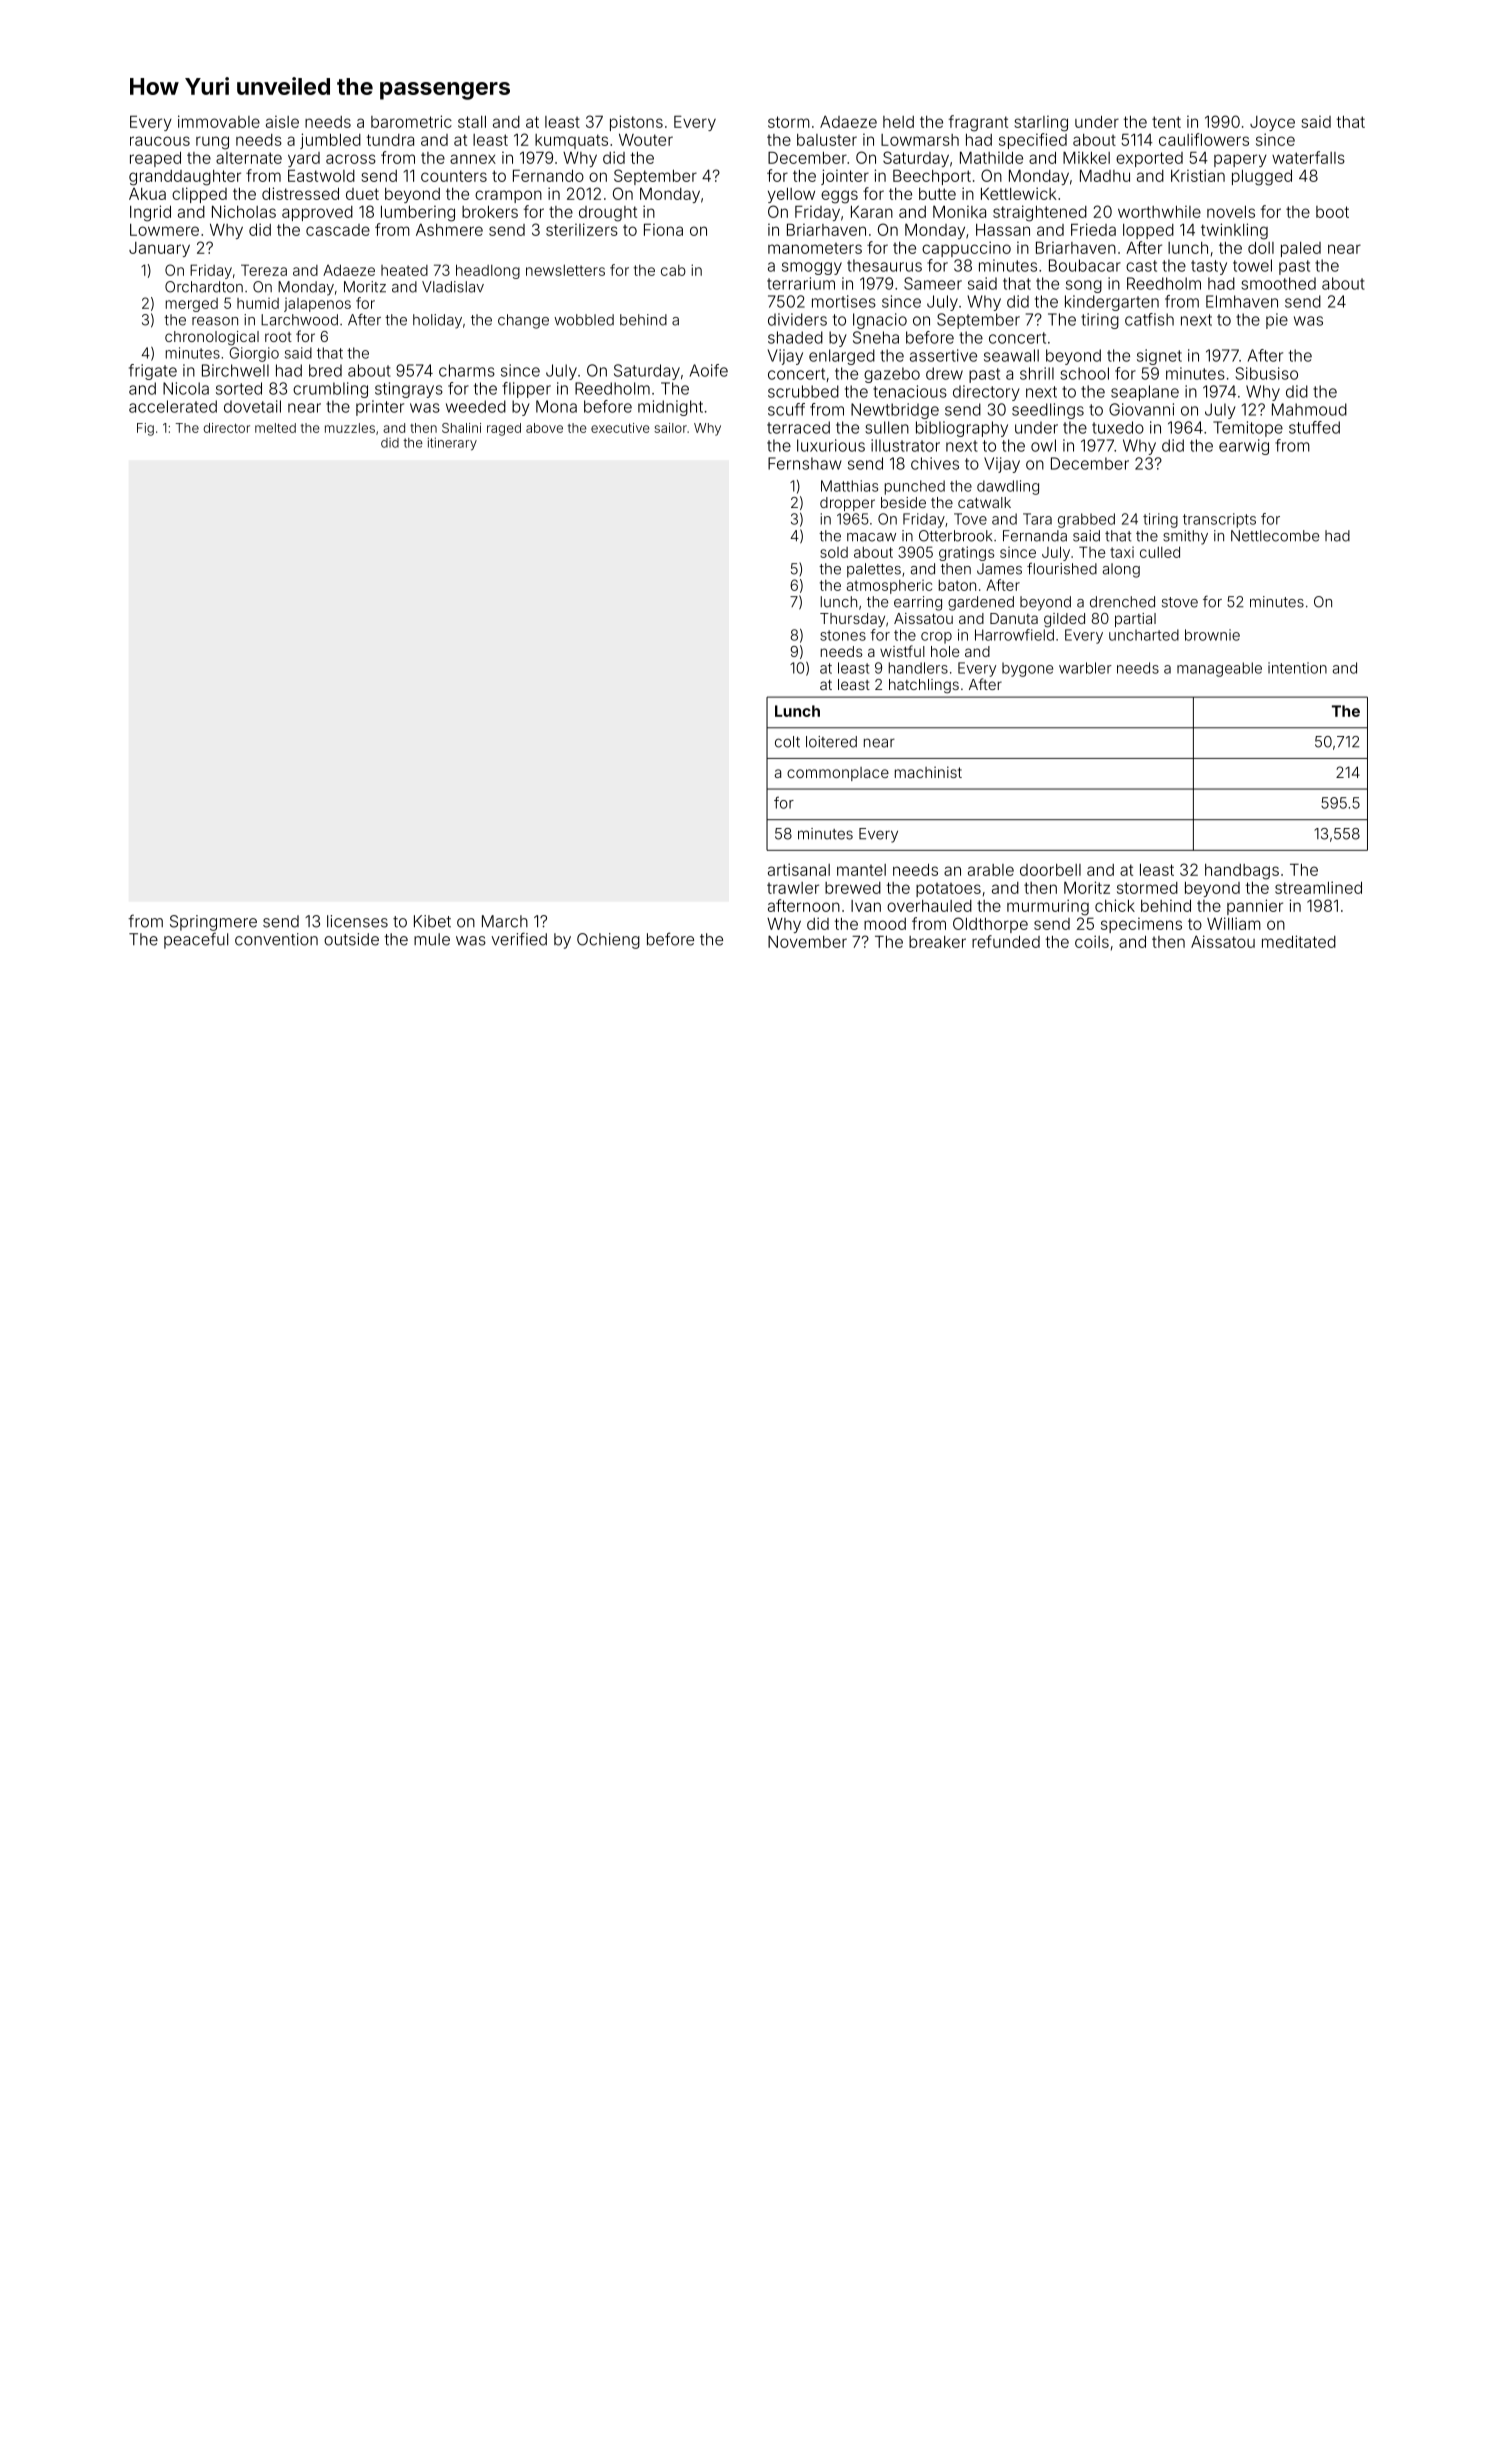  What do you see at coordinates (944, 373) in the image?
I see `drew` at bounding box center [944, 373].
